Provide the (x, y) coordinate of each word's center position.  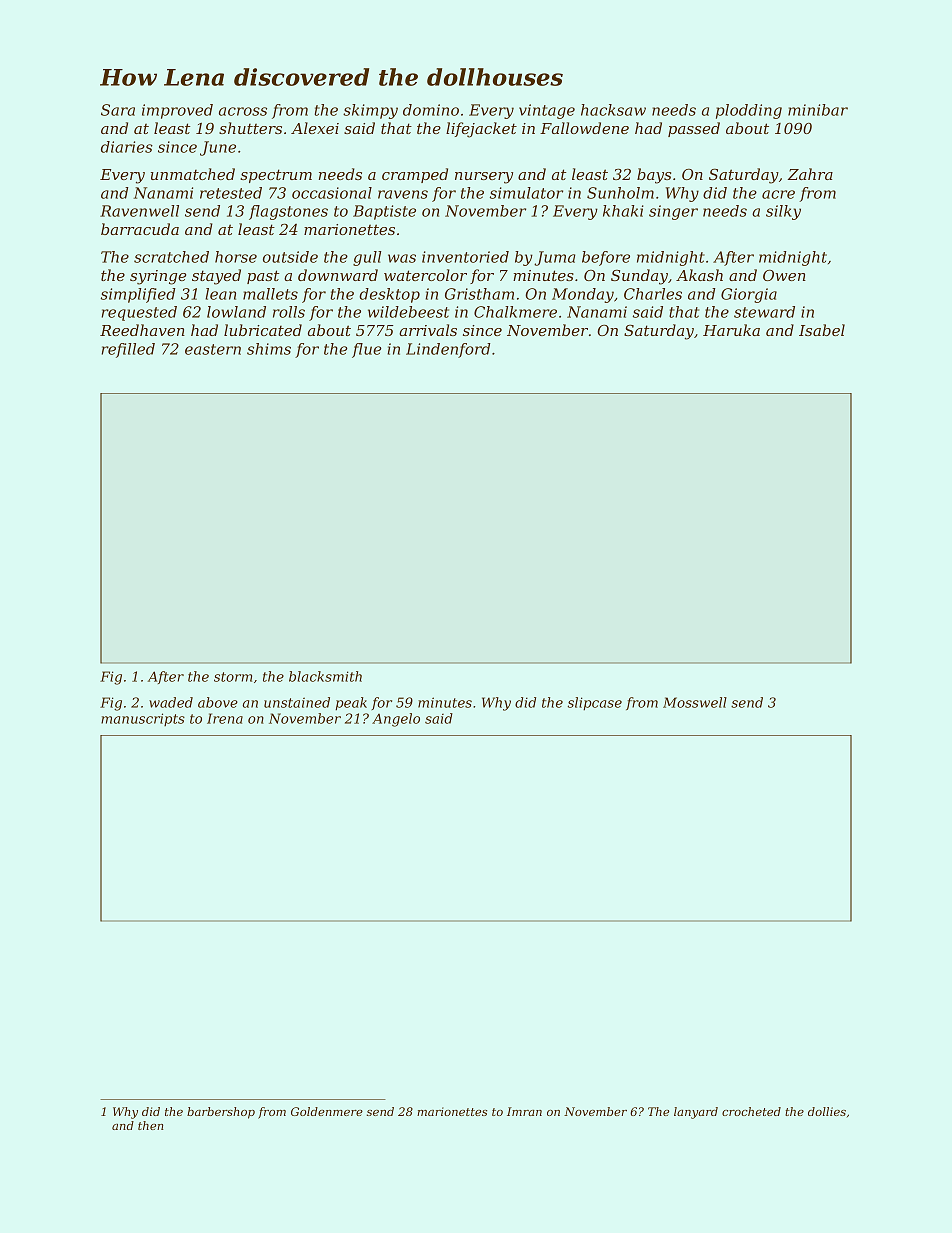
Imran (524, 1111)
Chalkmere (515, 312)
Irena (225, 718)
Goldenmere (327, 1111)
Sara (118, 110)
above (218, 702)
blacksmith (325, 676)
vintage (547, 111)
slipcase (595, 704)
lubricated (263, 330)
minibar (818, 110)
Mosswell (695, 702)
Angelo (396, 720)
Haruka (731, 330)
